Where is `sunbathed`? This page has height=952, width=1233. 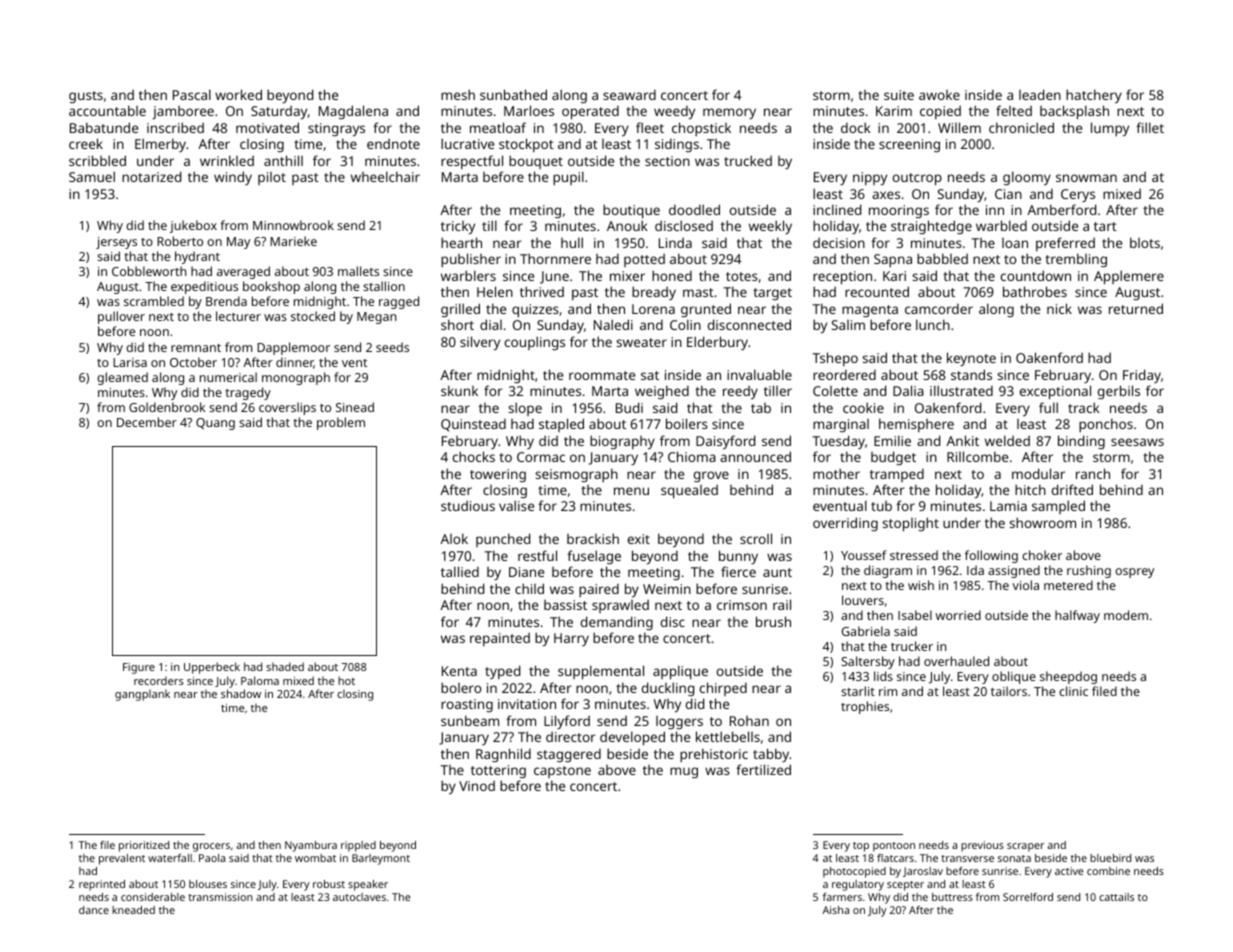
sunbathed is located at coordinates (513, 94).
